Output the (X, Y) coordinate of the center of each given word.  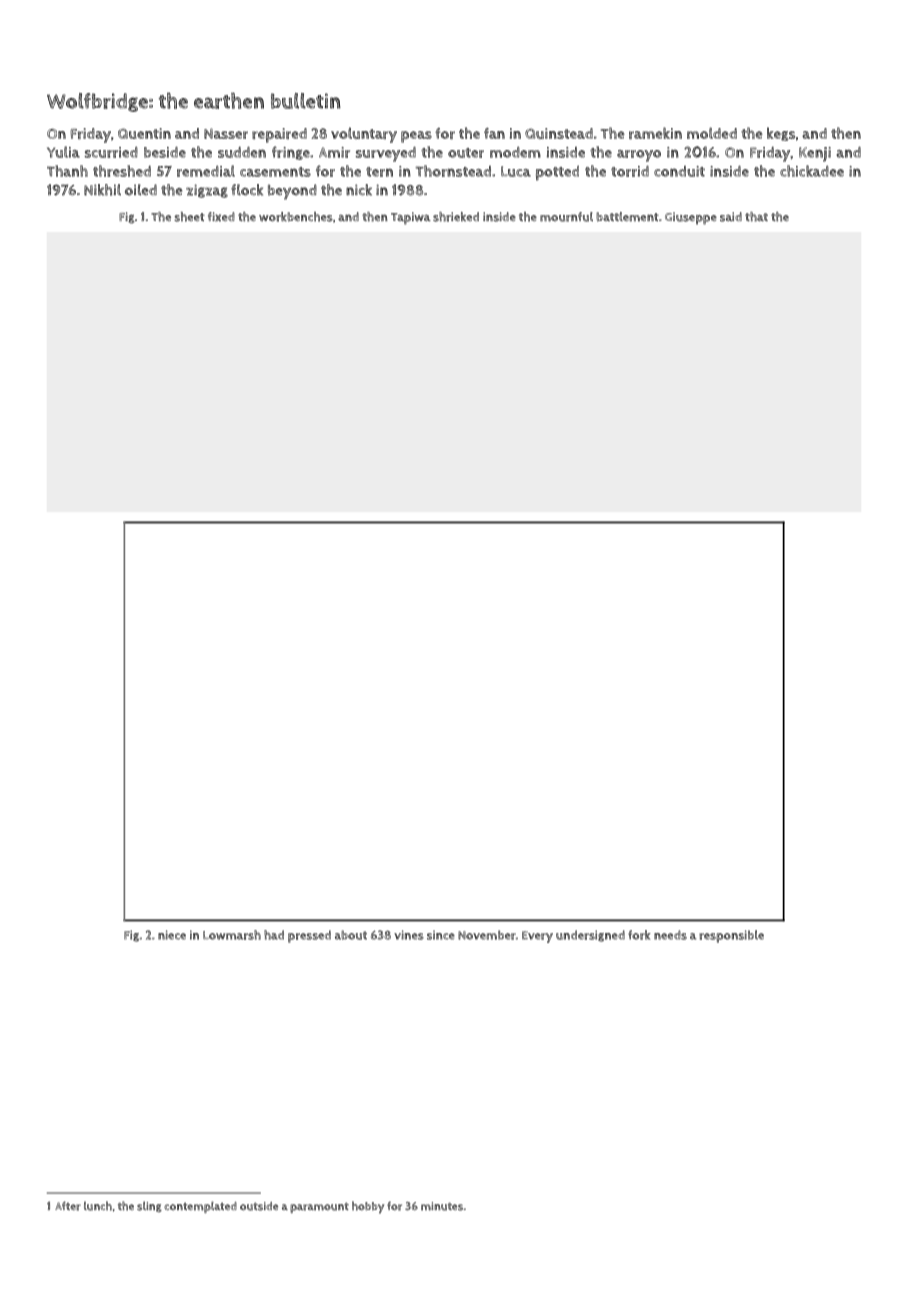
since (441, 935)
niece (172, 935)
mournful (566, 217)
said (731, 217)
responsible (731, 936)
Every (537, 937)
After (68, 1206)
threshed (122, 171)
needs (670, 935)
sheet (189, 217)
